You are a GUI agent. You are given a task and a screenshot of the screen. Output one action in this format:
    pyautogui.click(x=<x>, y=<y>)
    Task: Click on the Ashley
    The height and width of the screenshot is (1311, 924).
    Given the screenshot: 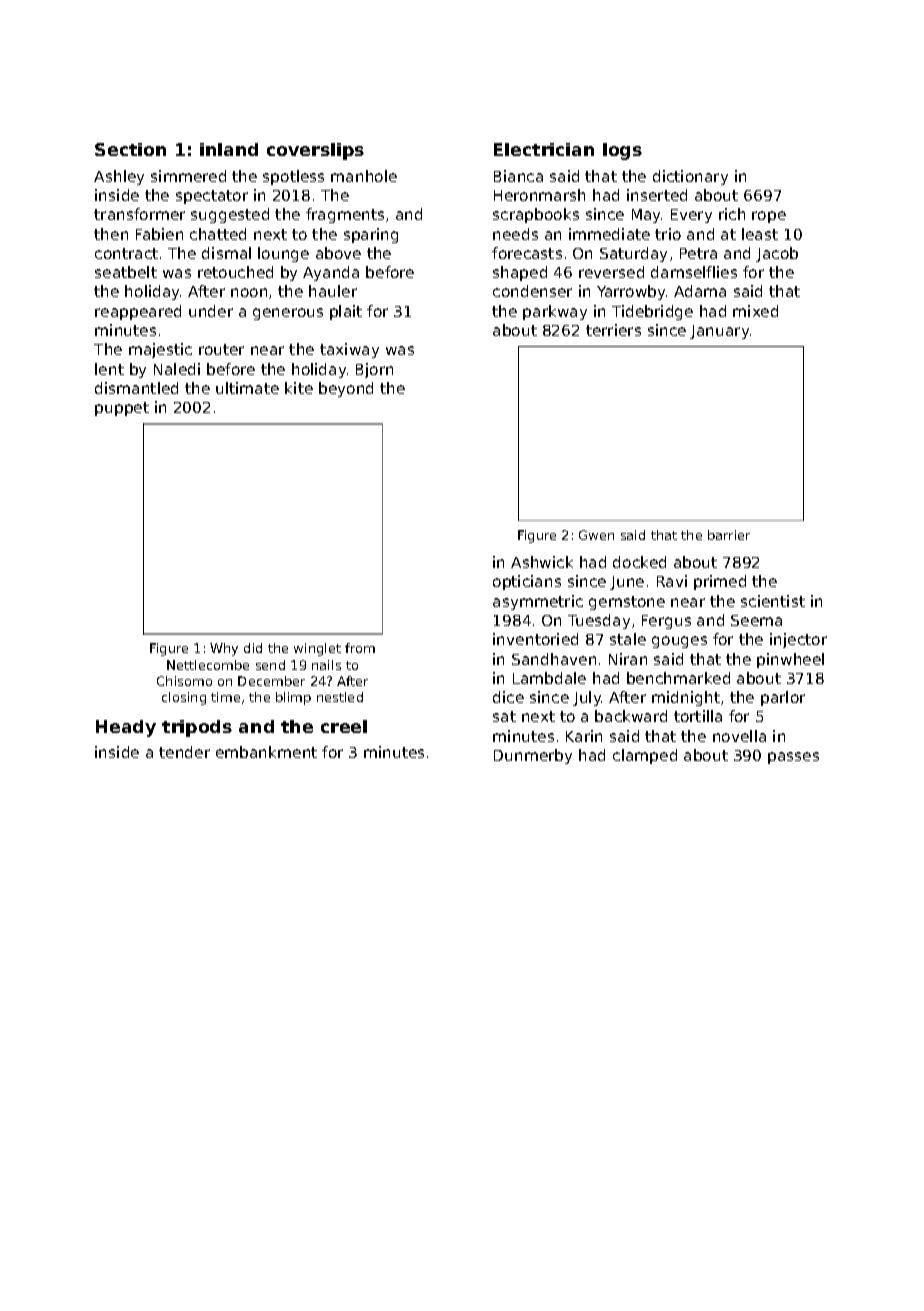 What is the action you would take?
    pyautogui.click(x=119, y=177)
